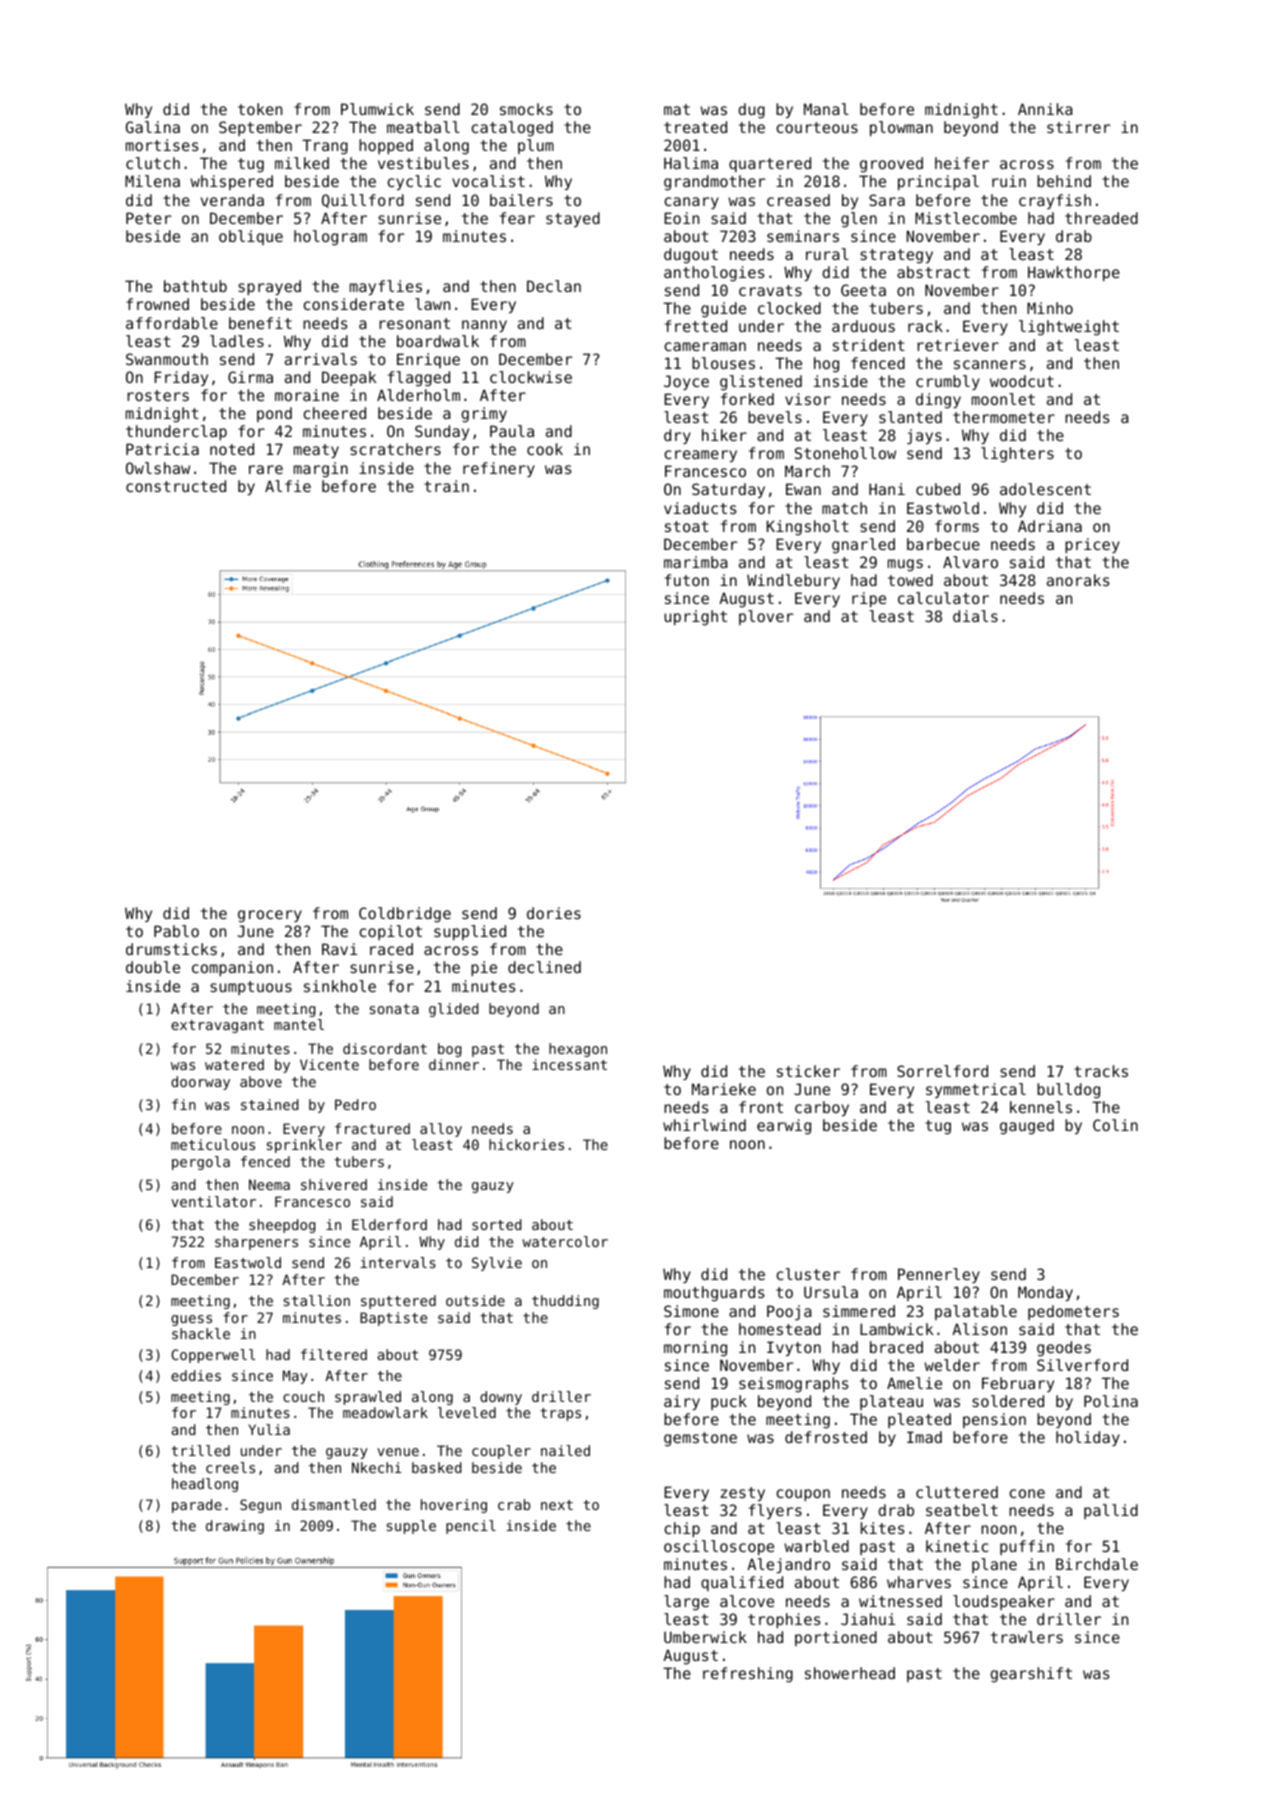  I want to click on futon, so click(687, 580).
